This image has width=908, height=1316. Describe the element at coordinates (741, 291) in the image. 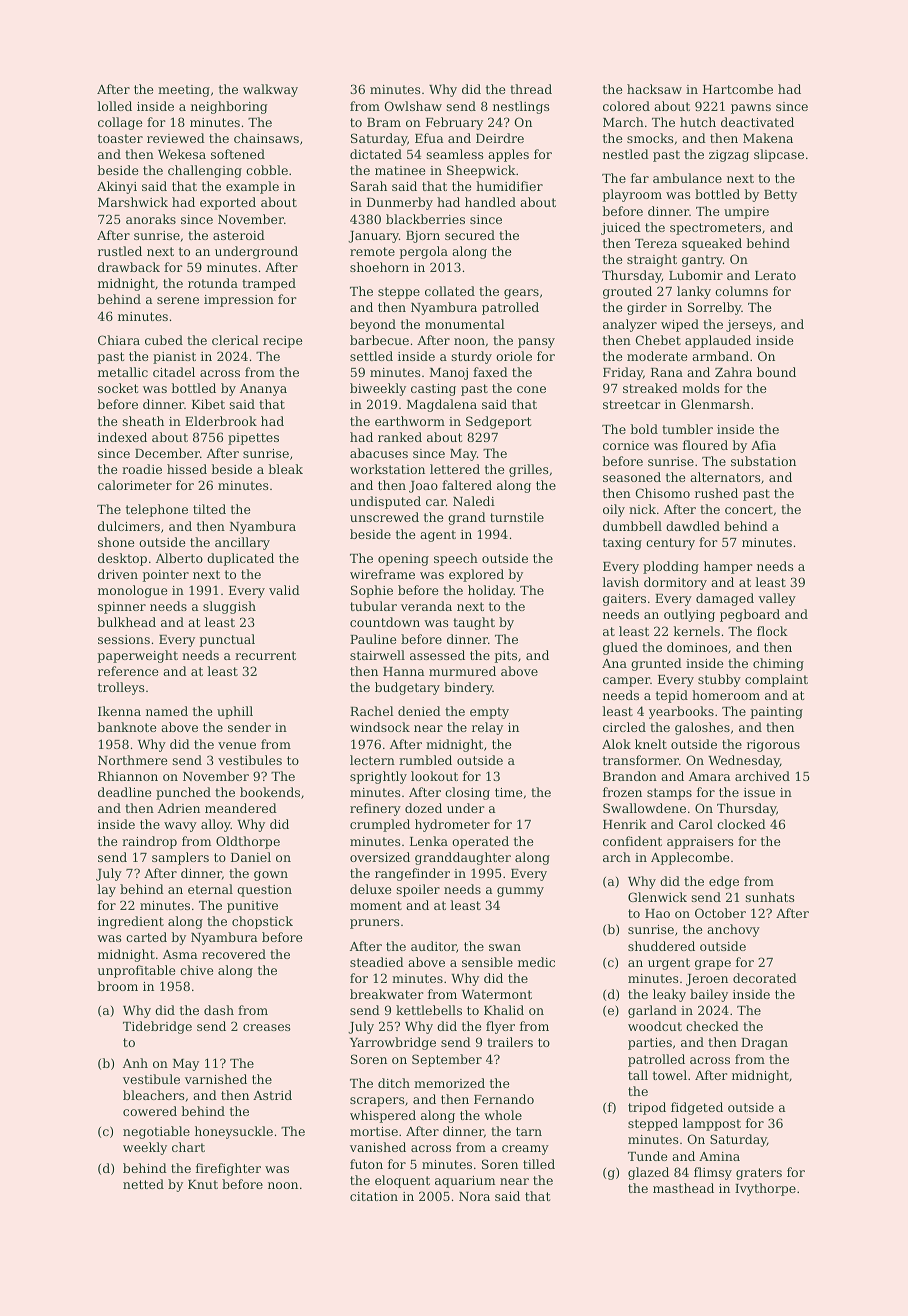

I see `columns` at that location.
